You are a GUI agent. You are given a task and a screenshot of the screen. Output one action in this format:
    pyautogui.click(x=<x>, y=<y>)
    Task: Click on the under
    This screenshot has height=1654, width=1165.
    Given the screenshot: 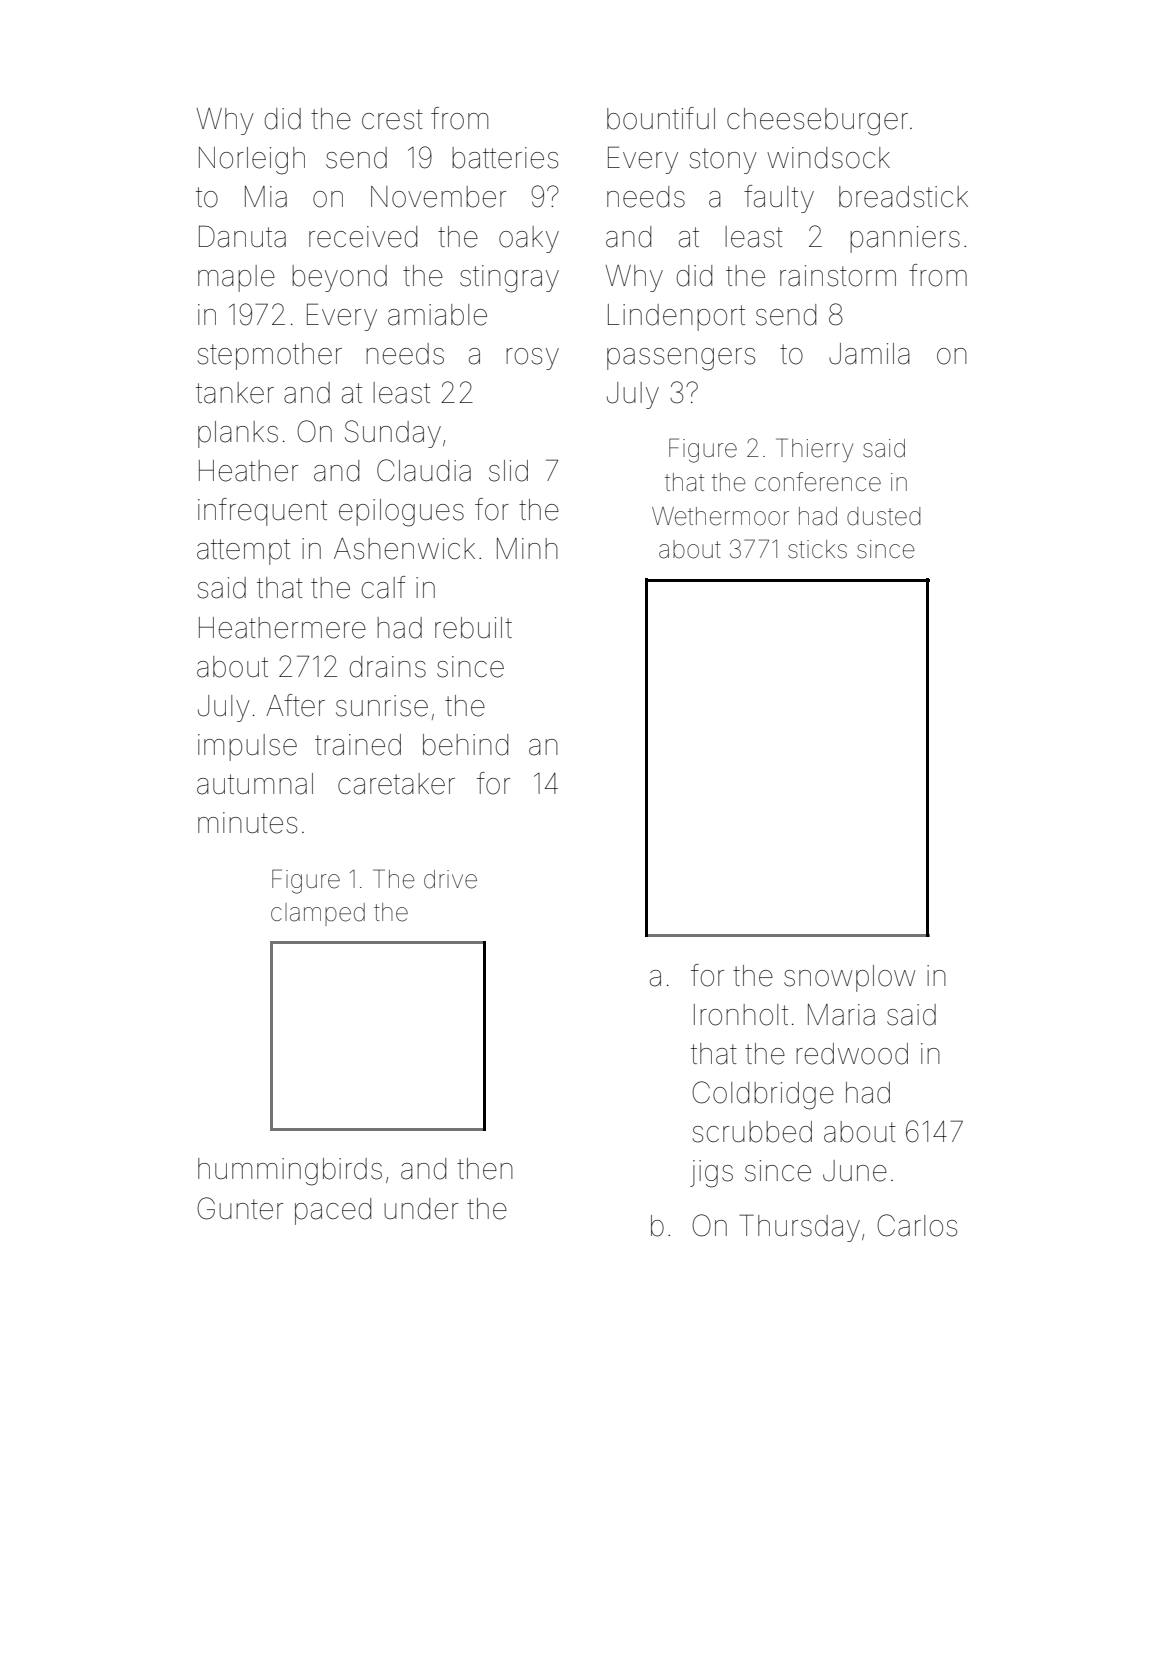 What is the action you would take?
    pyautogui.click(x=421, y=1209)
